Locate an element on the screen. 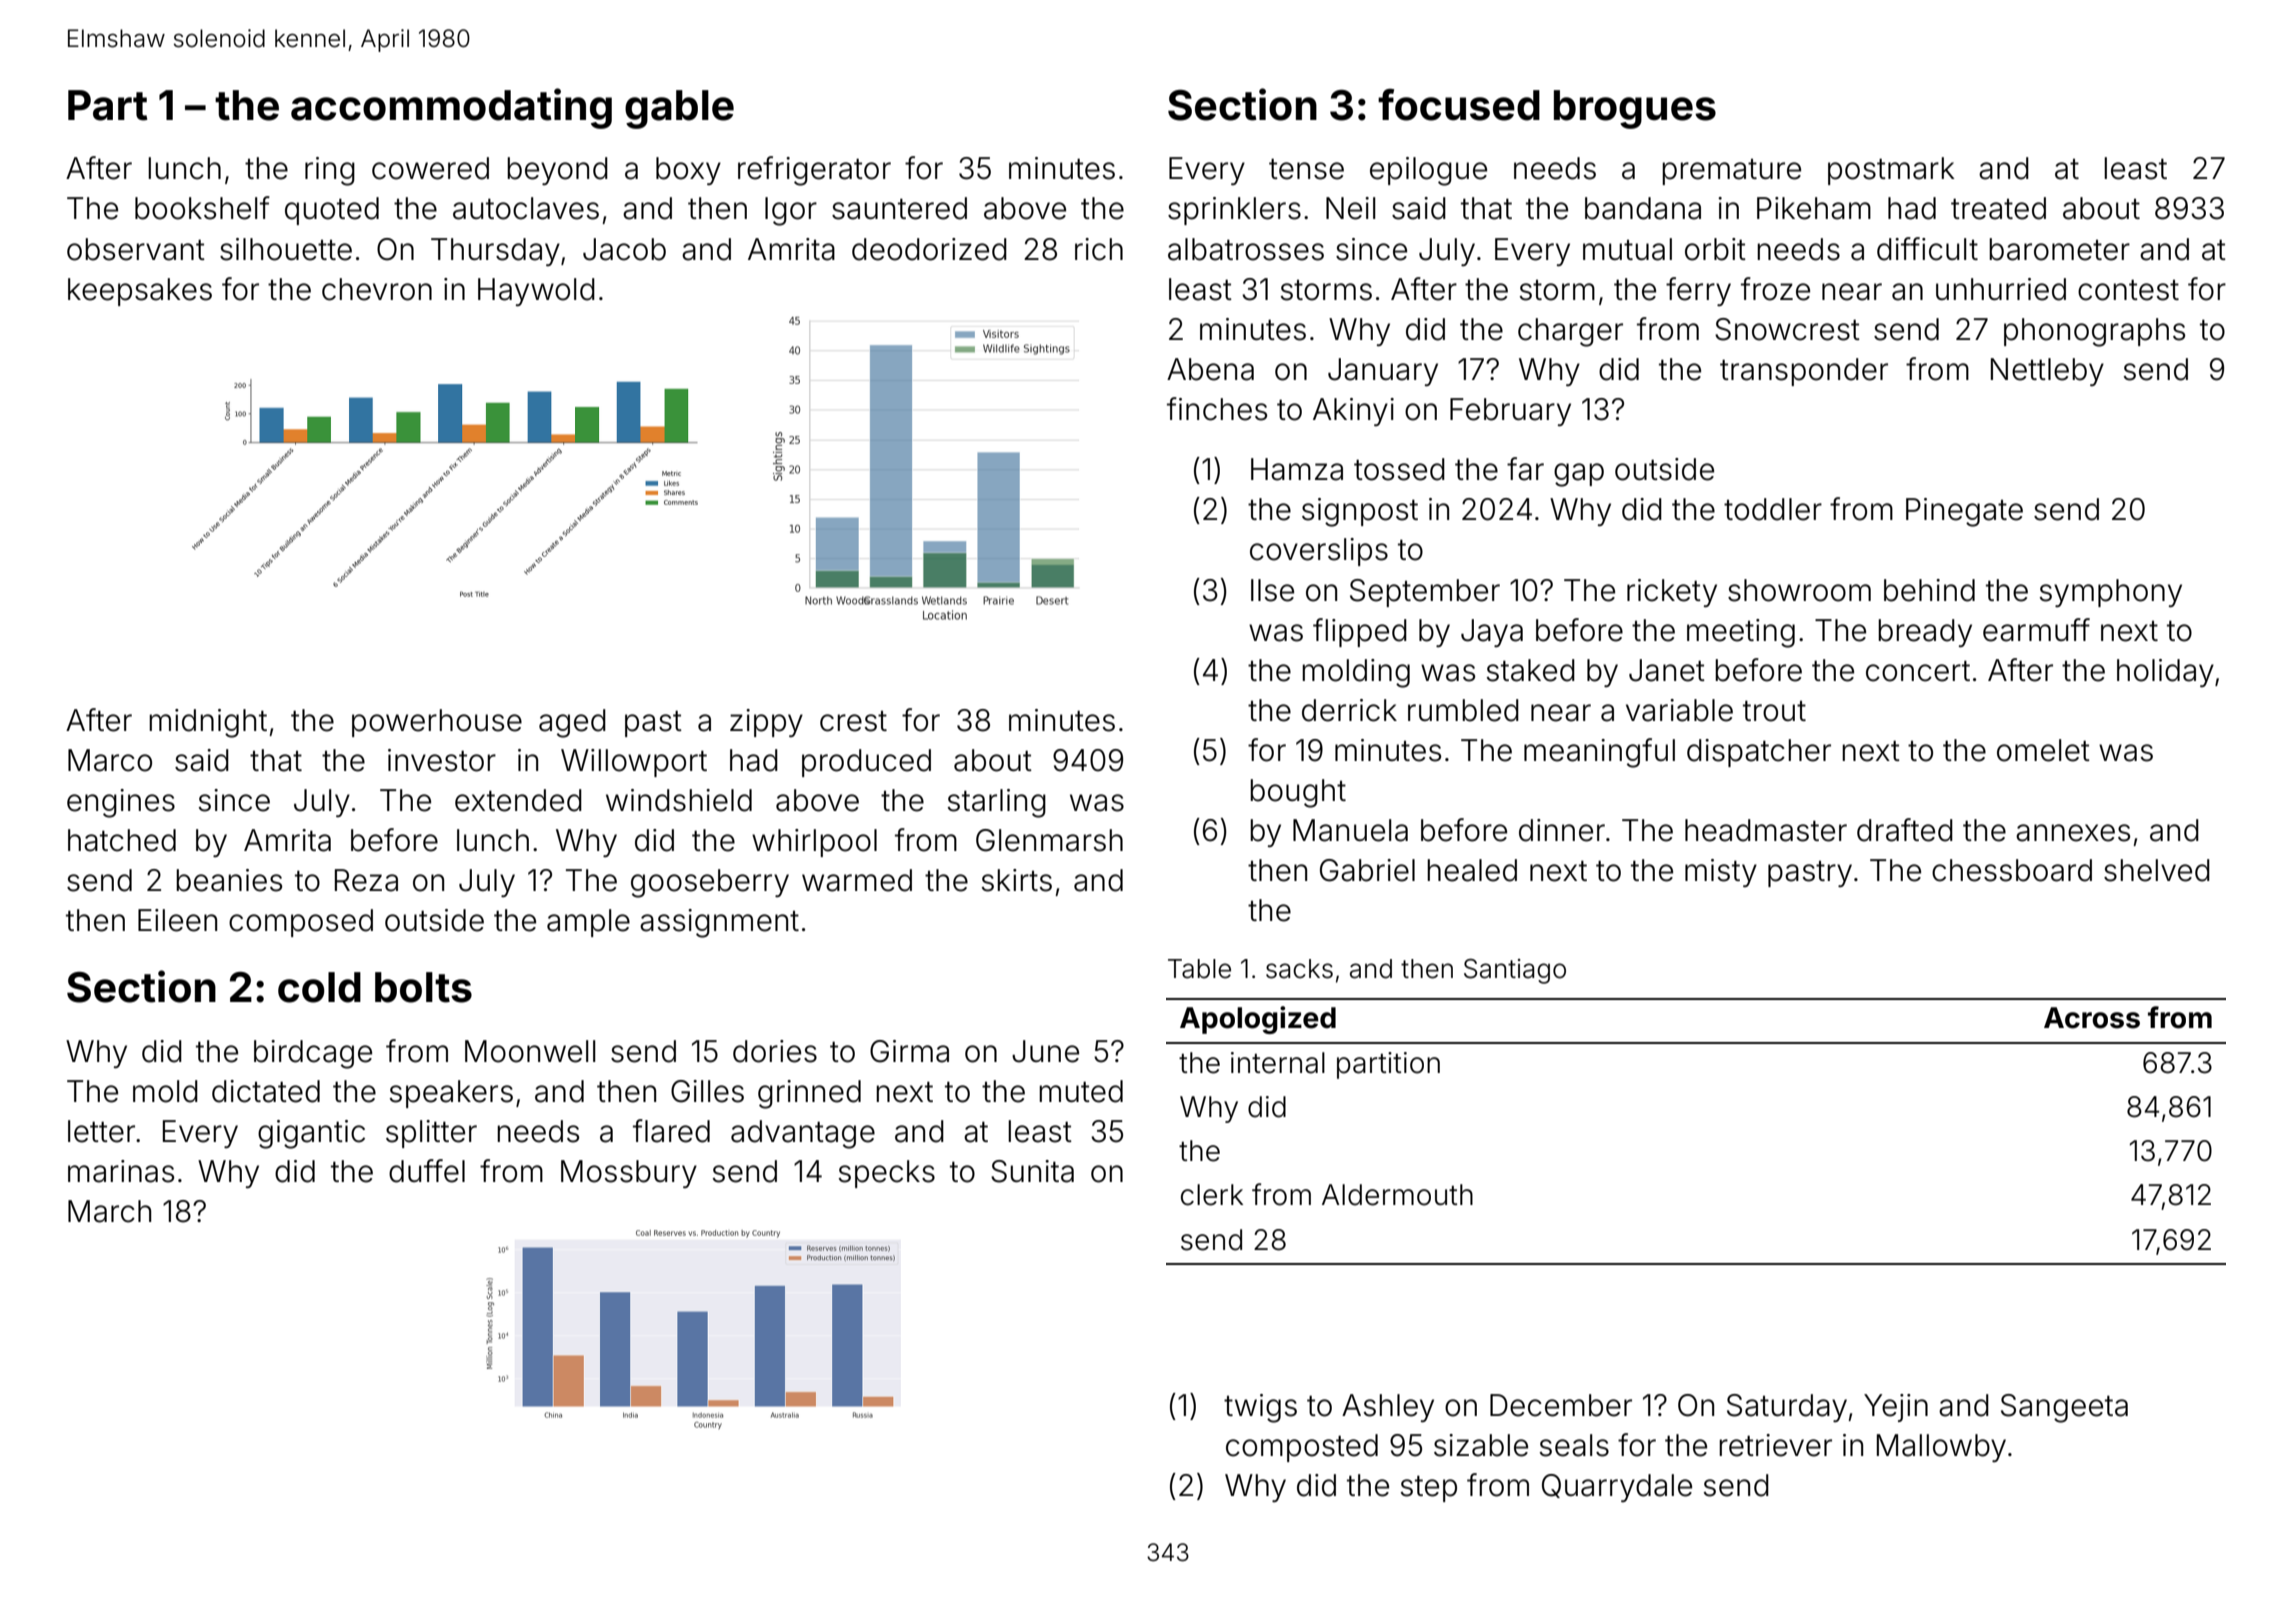 The image size is (2292, 1620). chevron is located at coordinates (377, 289).
